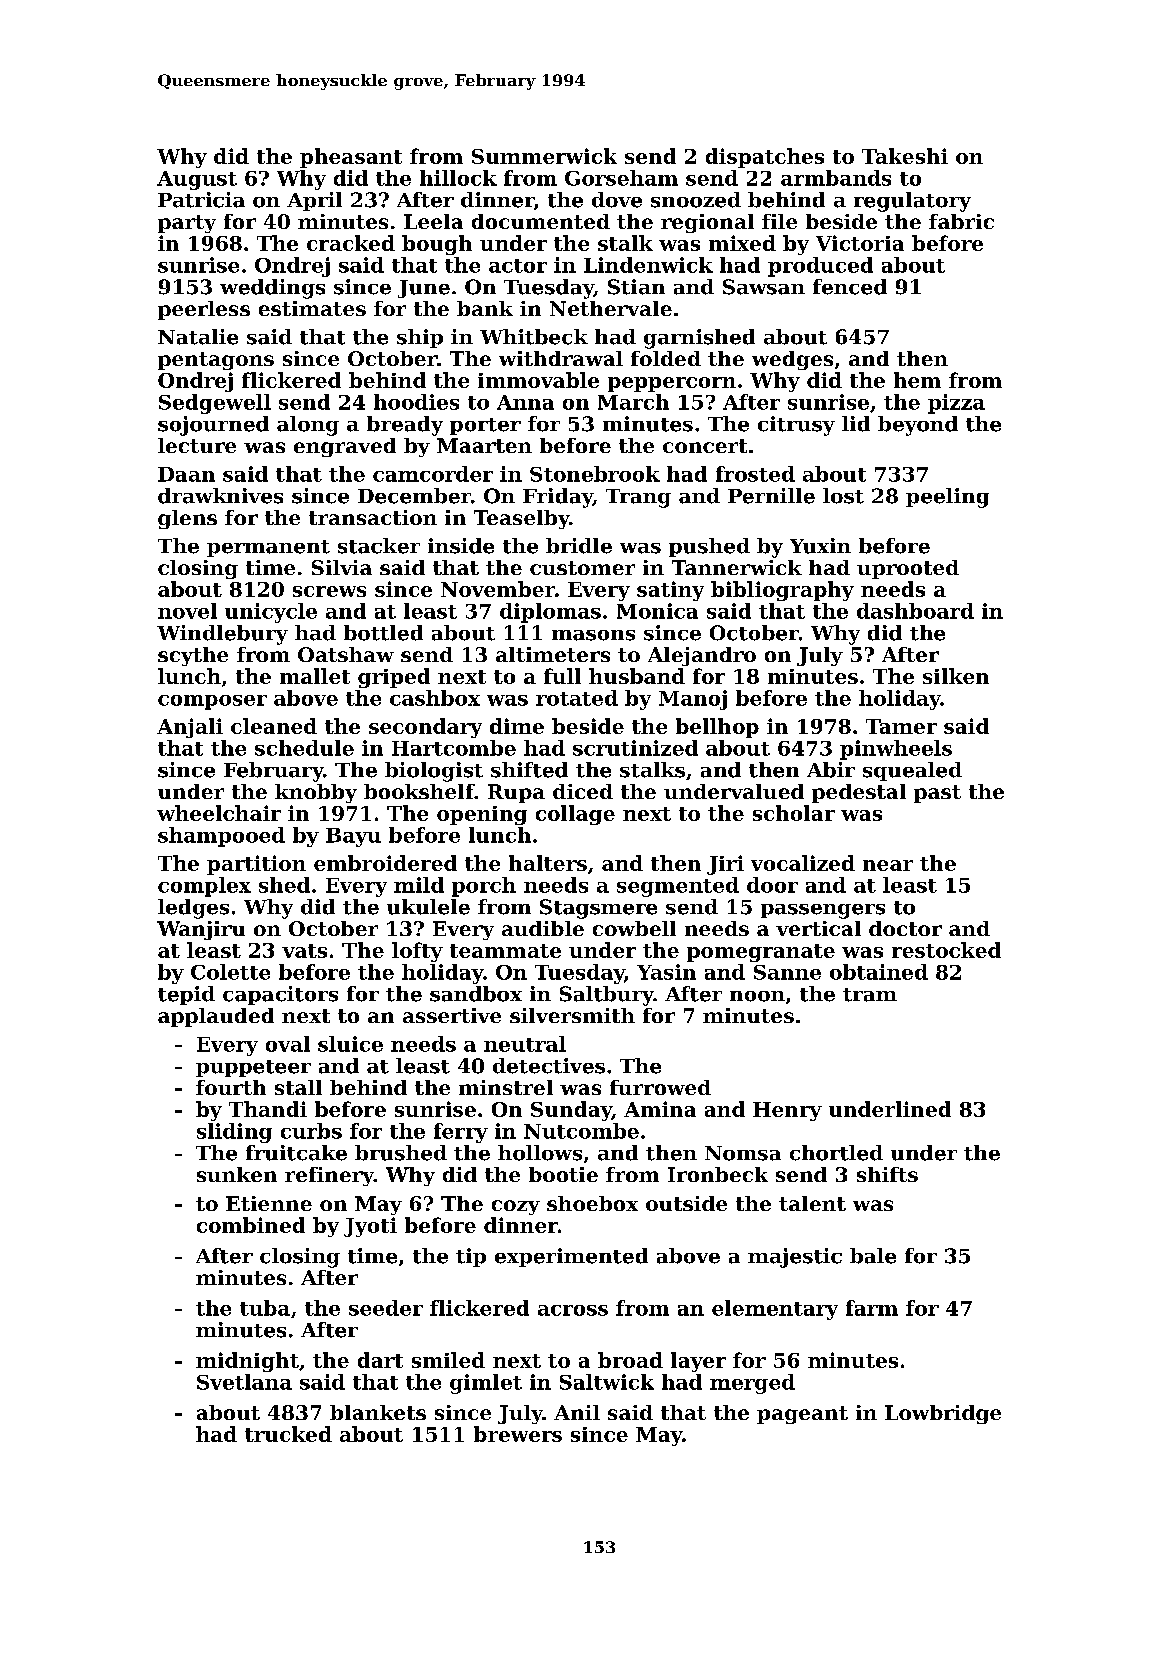 This screenshot has width=1165, height=1654. Describe the element at coordinates (518, 1434) in the screenshot. I see `brewers` at that location.
